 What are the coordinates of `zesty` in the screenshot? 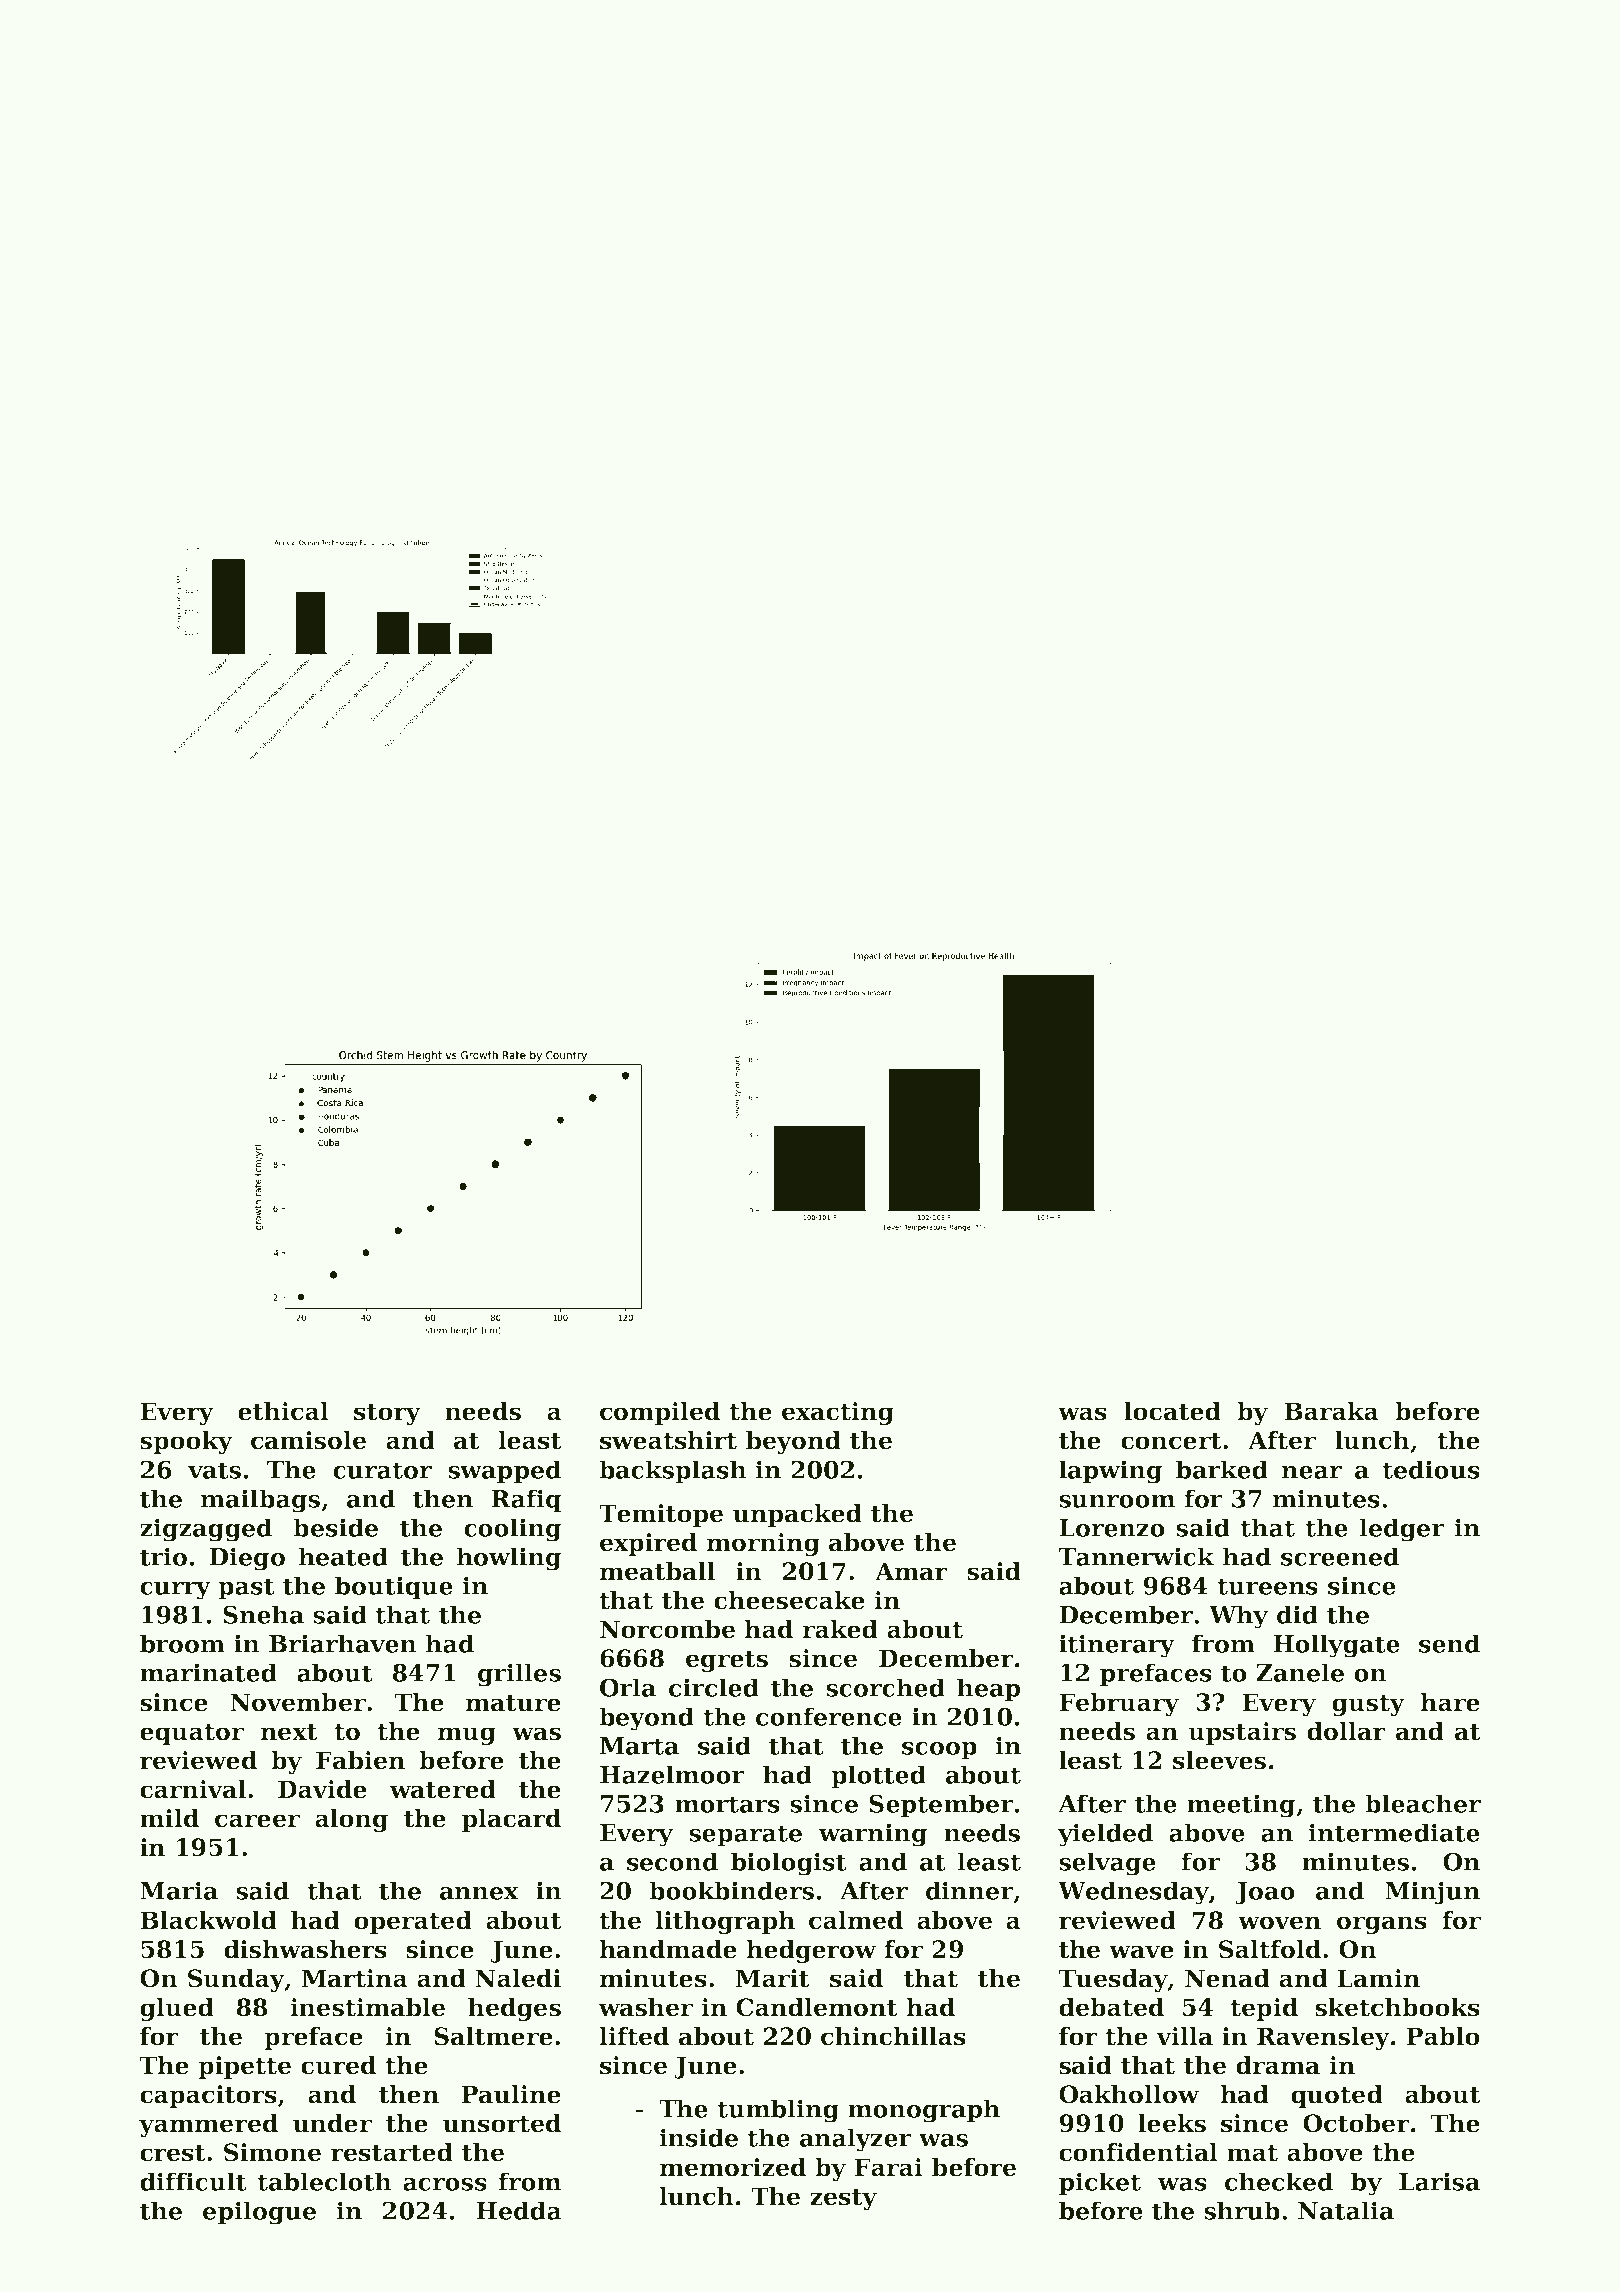 It's located at (843, 2199).
